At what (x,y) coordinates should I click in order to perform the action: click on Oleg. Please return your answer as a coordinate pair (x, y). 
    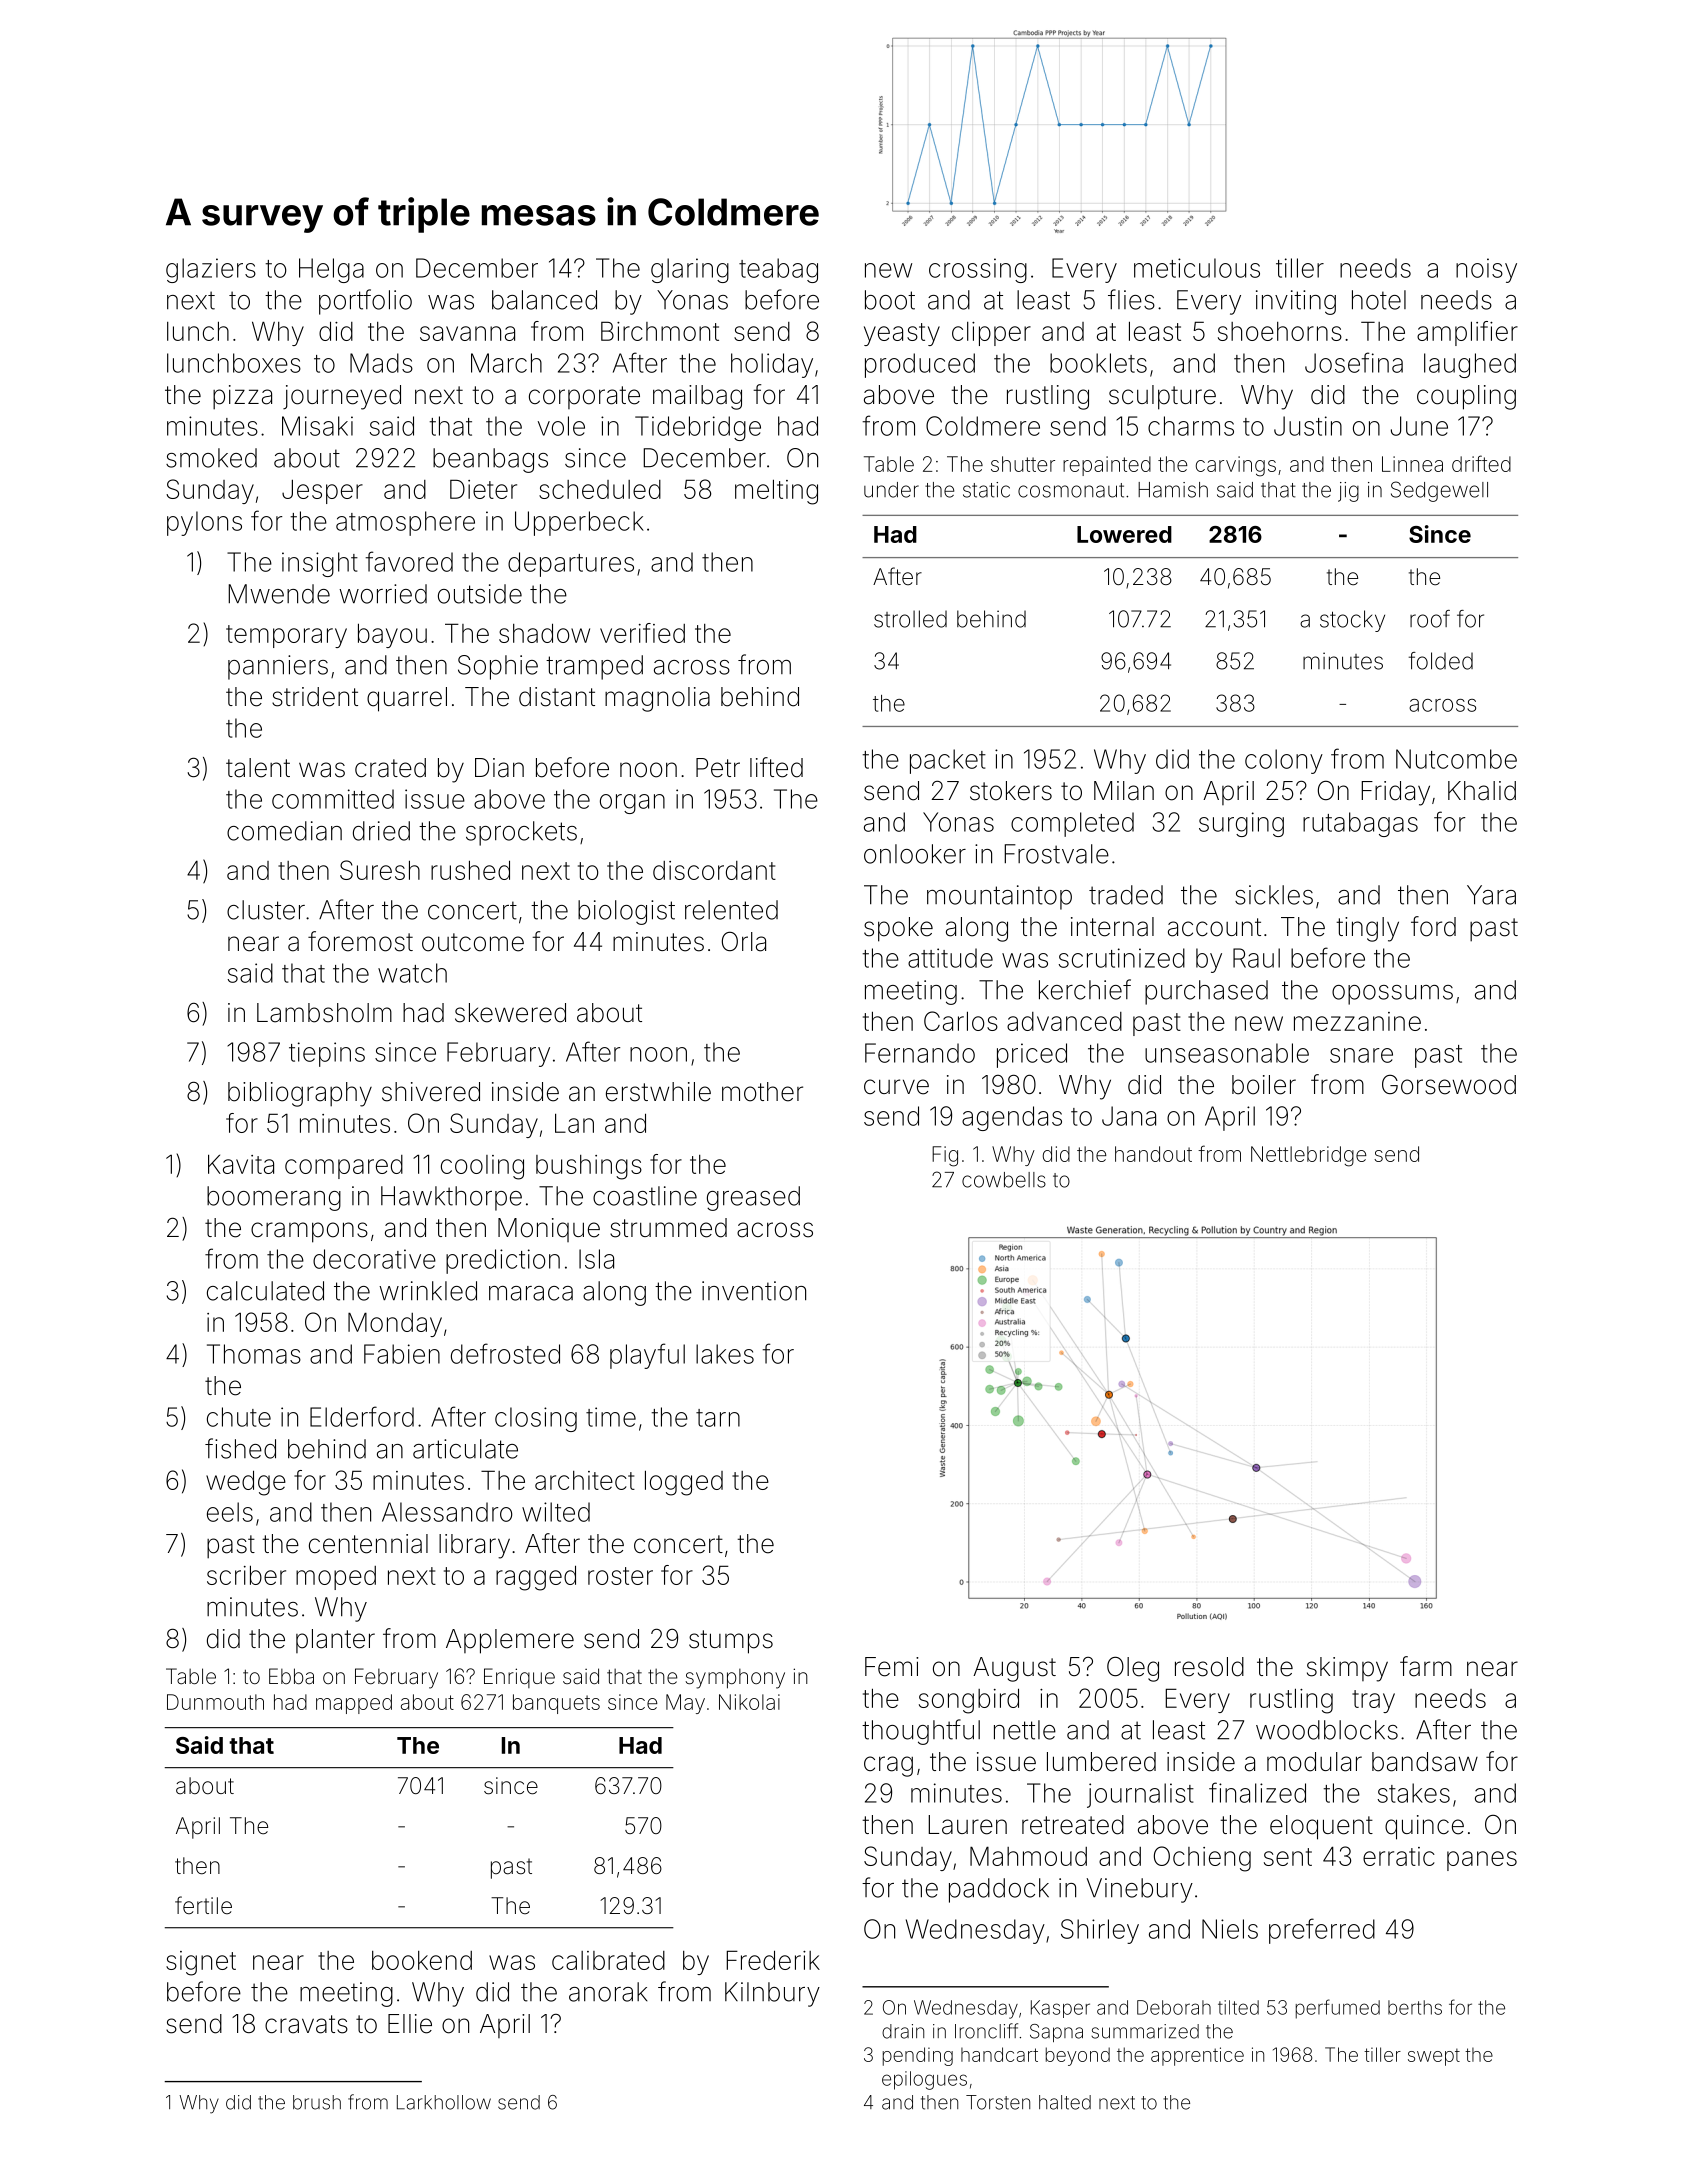
    Looking at the image, I should click on (1133, 1669).
